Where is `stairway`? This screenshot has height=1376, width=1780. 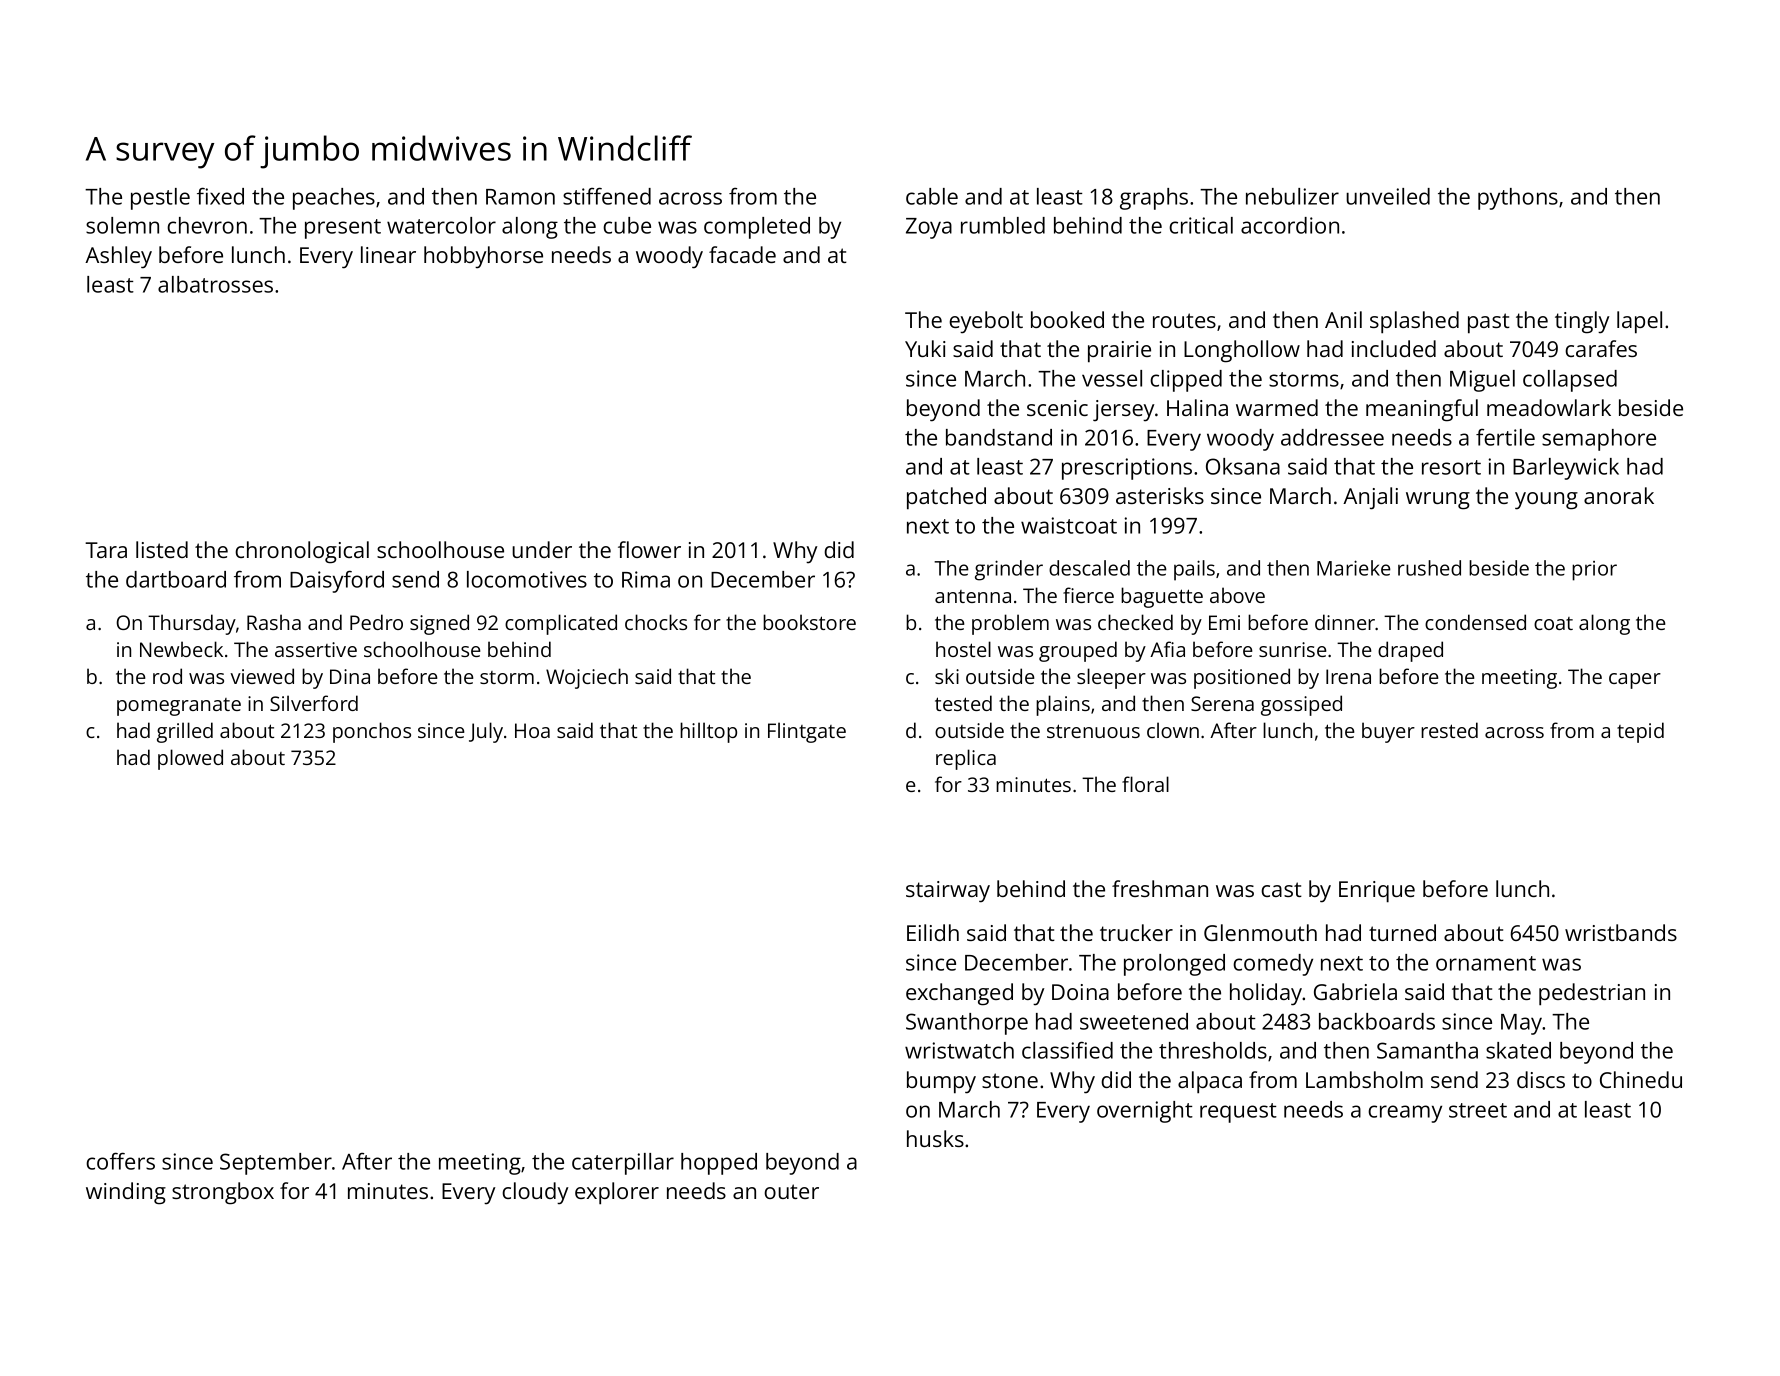 stairway is located at coordinates (948, 892).
